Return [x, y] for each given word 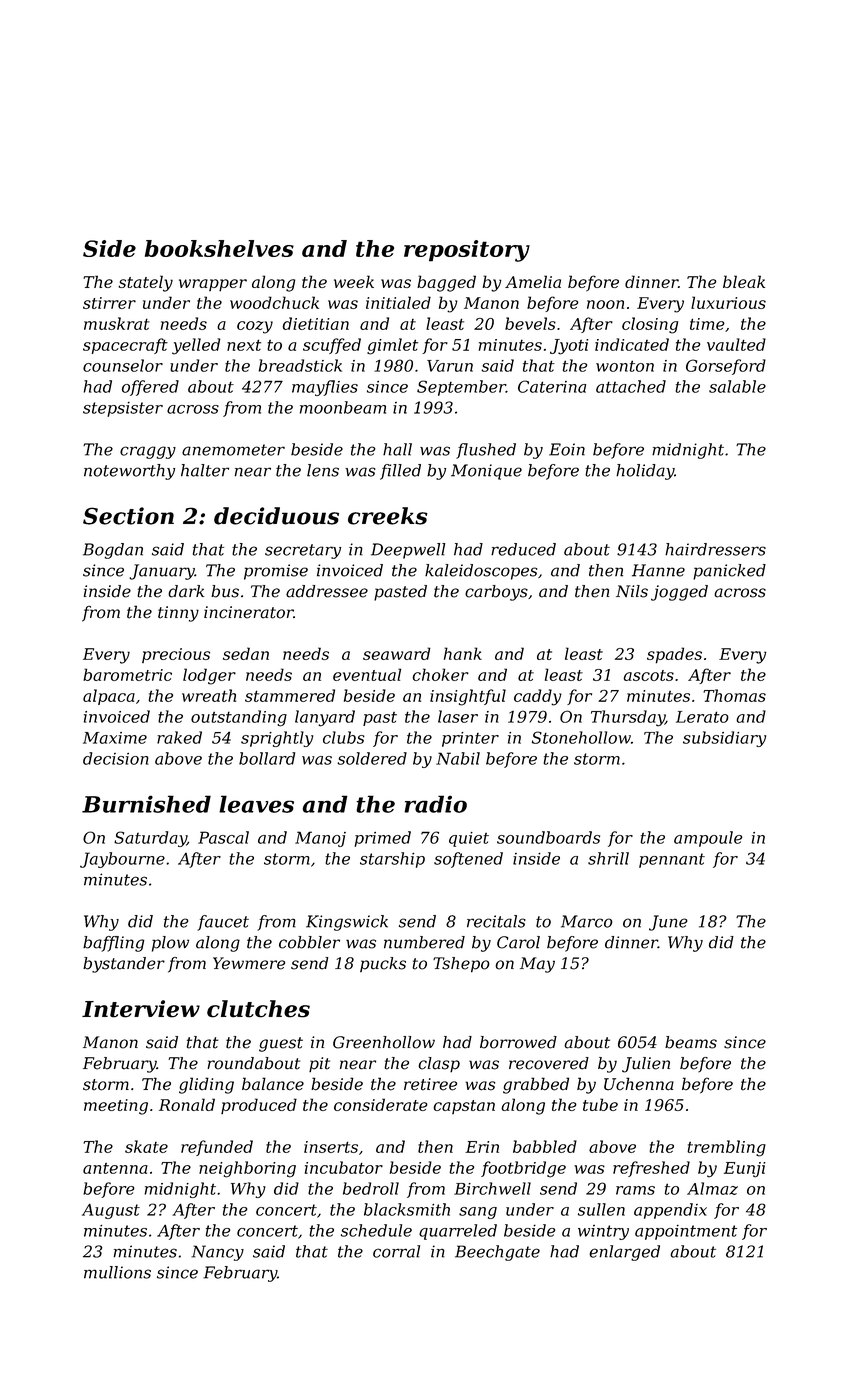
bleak [744, 281]
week [354, 281]
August [111, 1211]
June [668, 923]
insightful [468, 697]
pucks [383, 964]
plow [170, 944]
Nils [632, 591]
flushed [486, 451]
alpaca [109, 697]
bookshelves [219, 248]
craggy [148, 452]
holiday [645, 472]
